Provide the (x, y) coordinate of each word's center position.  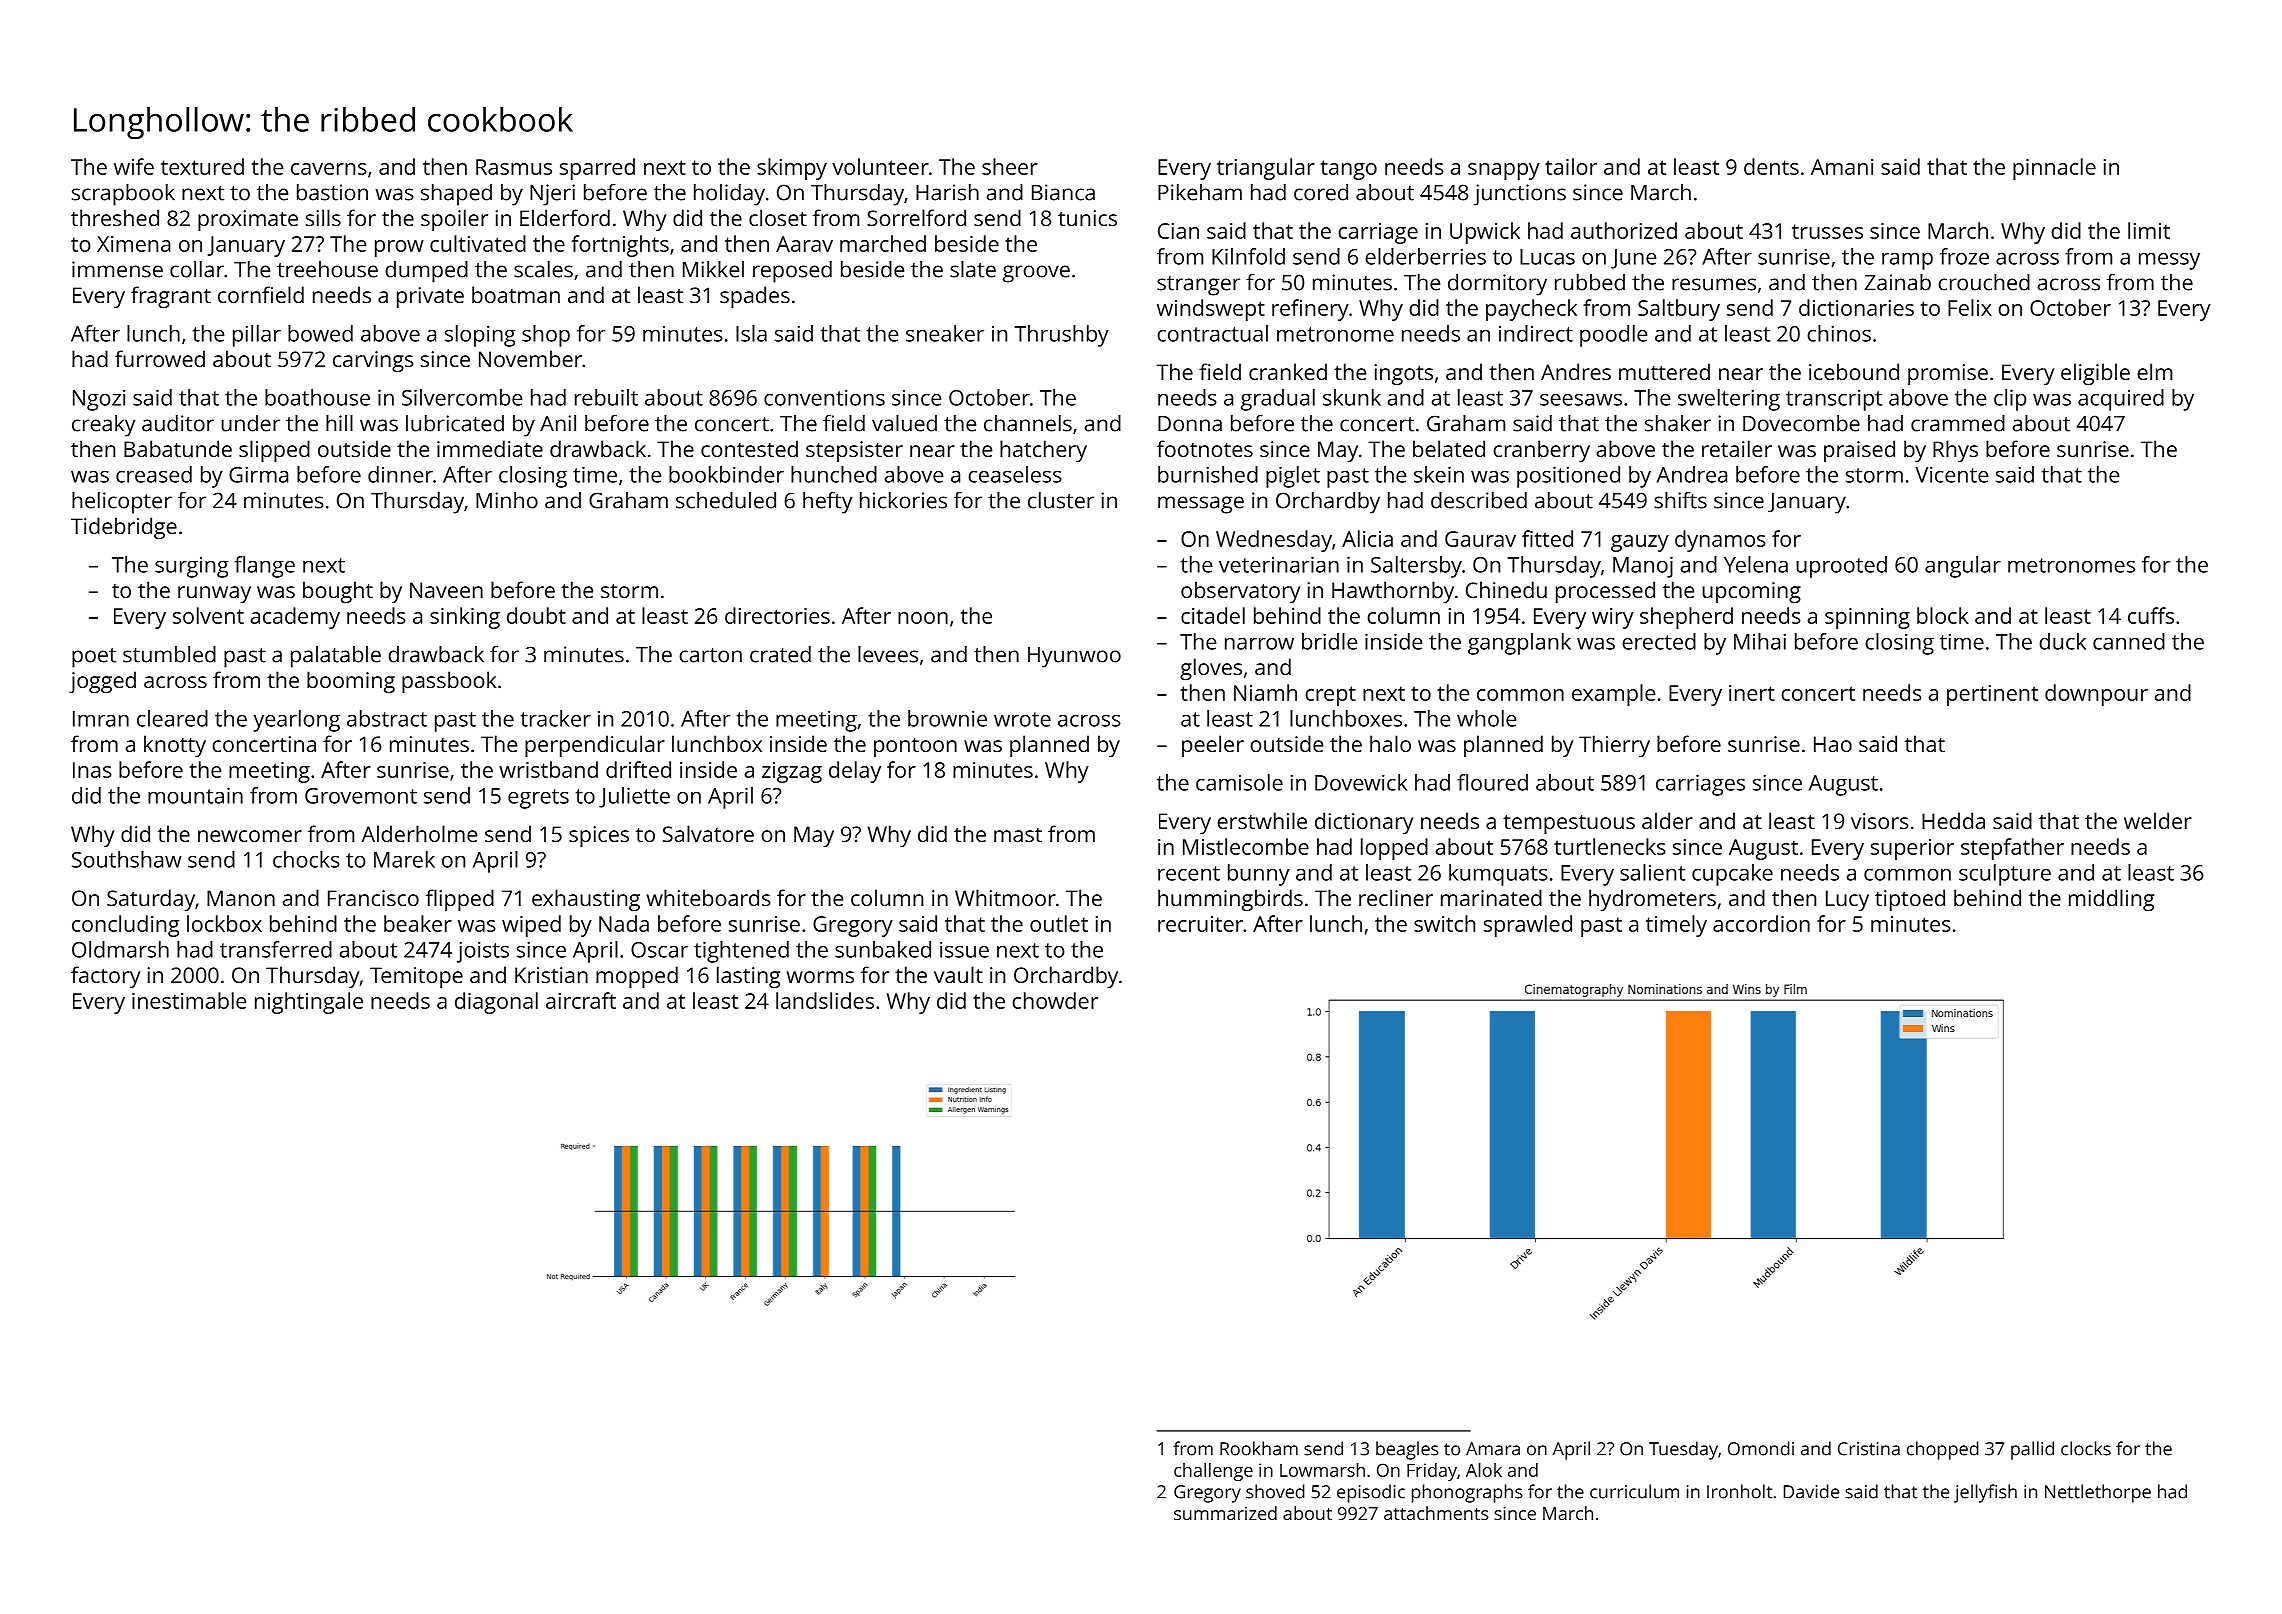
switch (1444, 923)
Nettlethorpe (2098, 1493)
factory (105, 977)
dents (1771, 166)
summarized (1225, 1513)
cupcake (1732, 875)
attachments (1436, 1513)
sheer (1010, 166)
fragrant (171, 297)
